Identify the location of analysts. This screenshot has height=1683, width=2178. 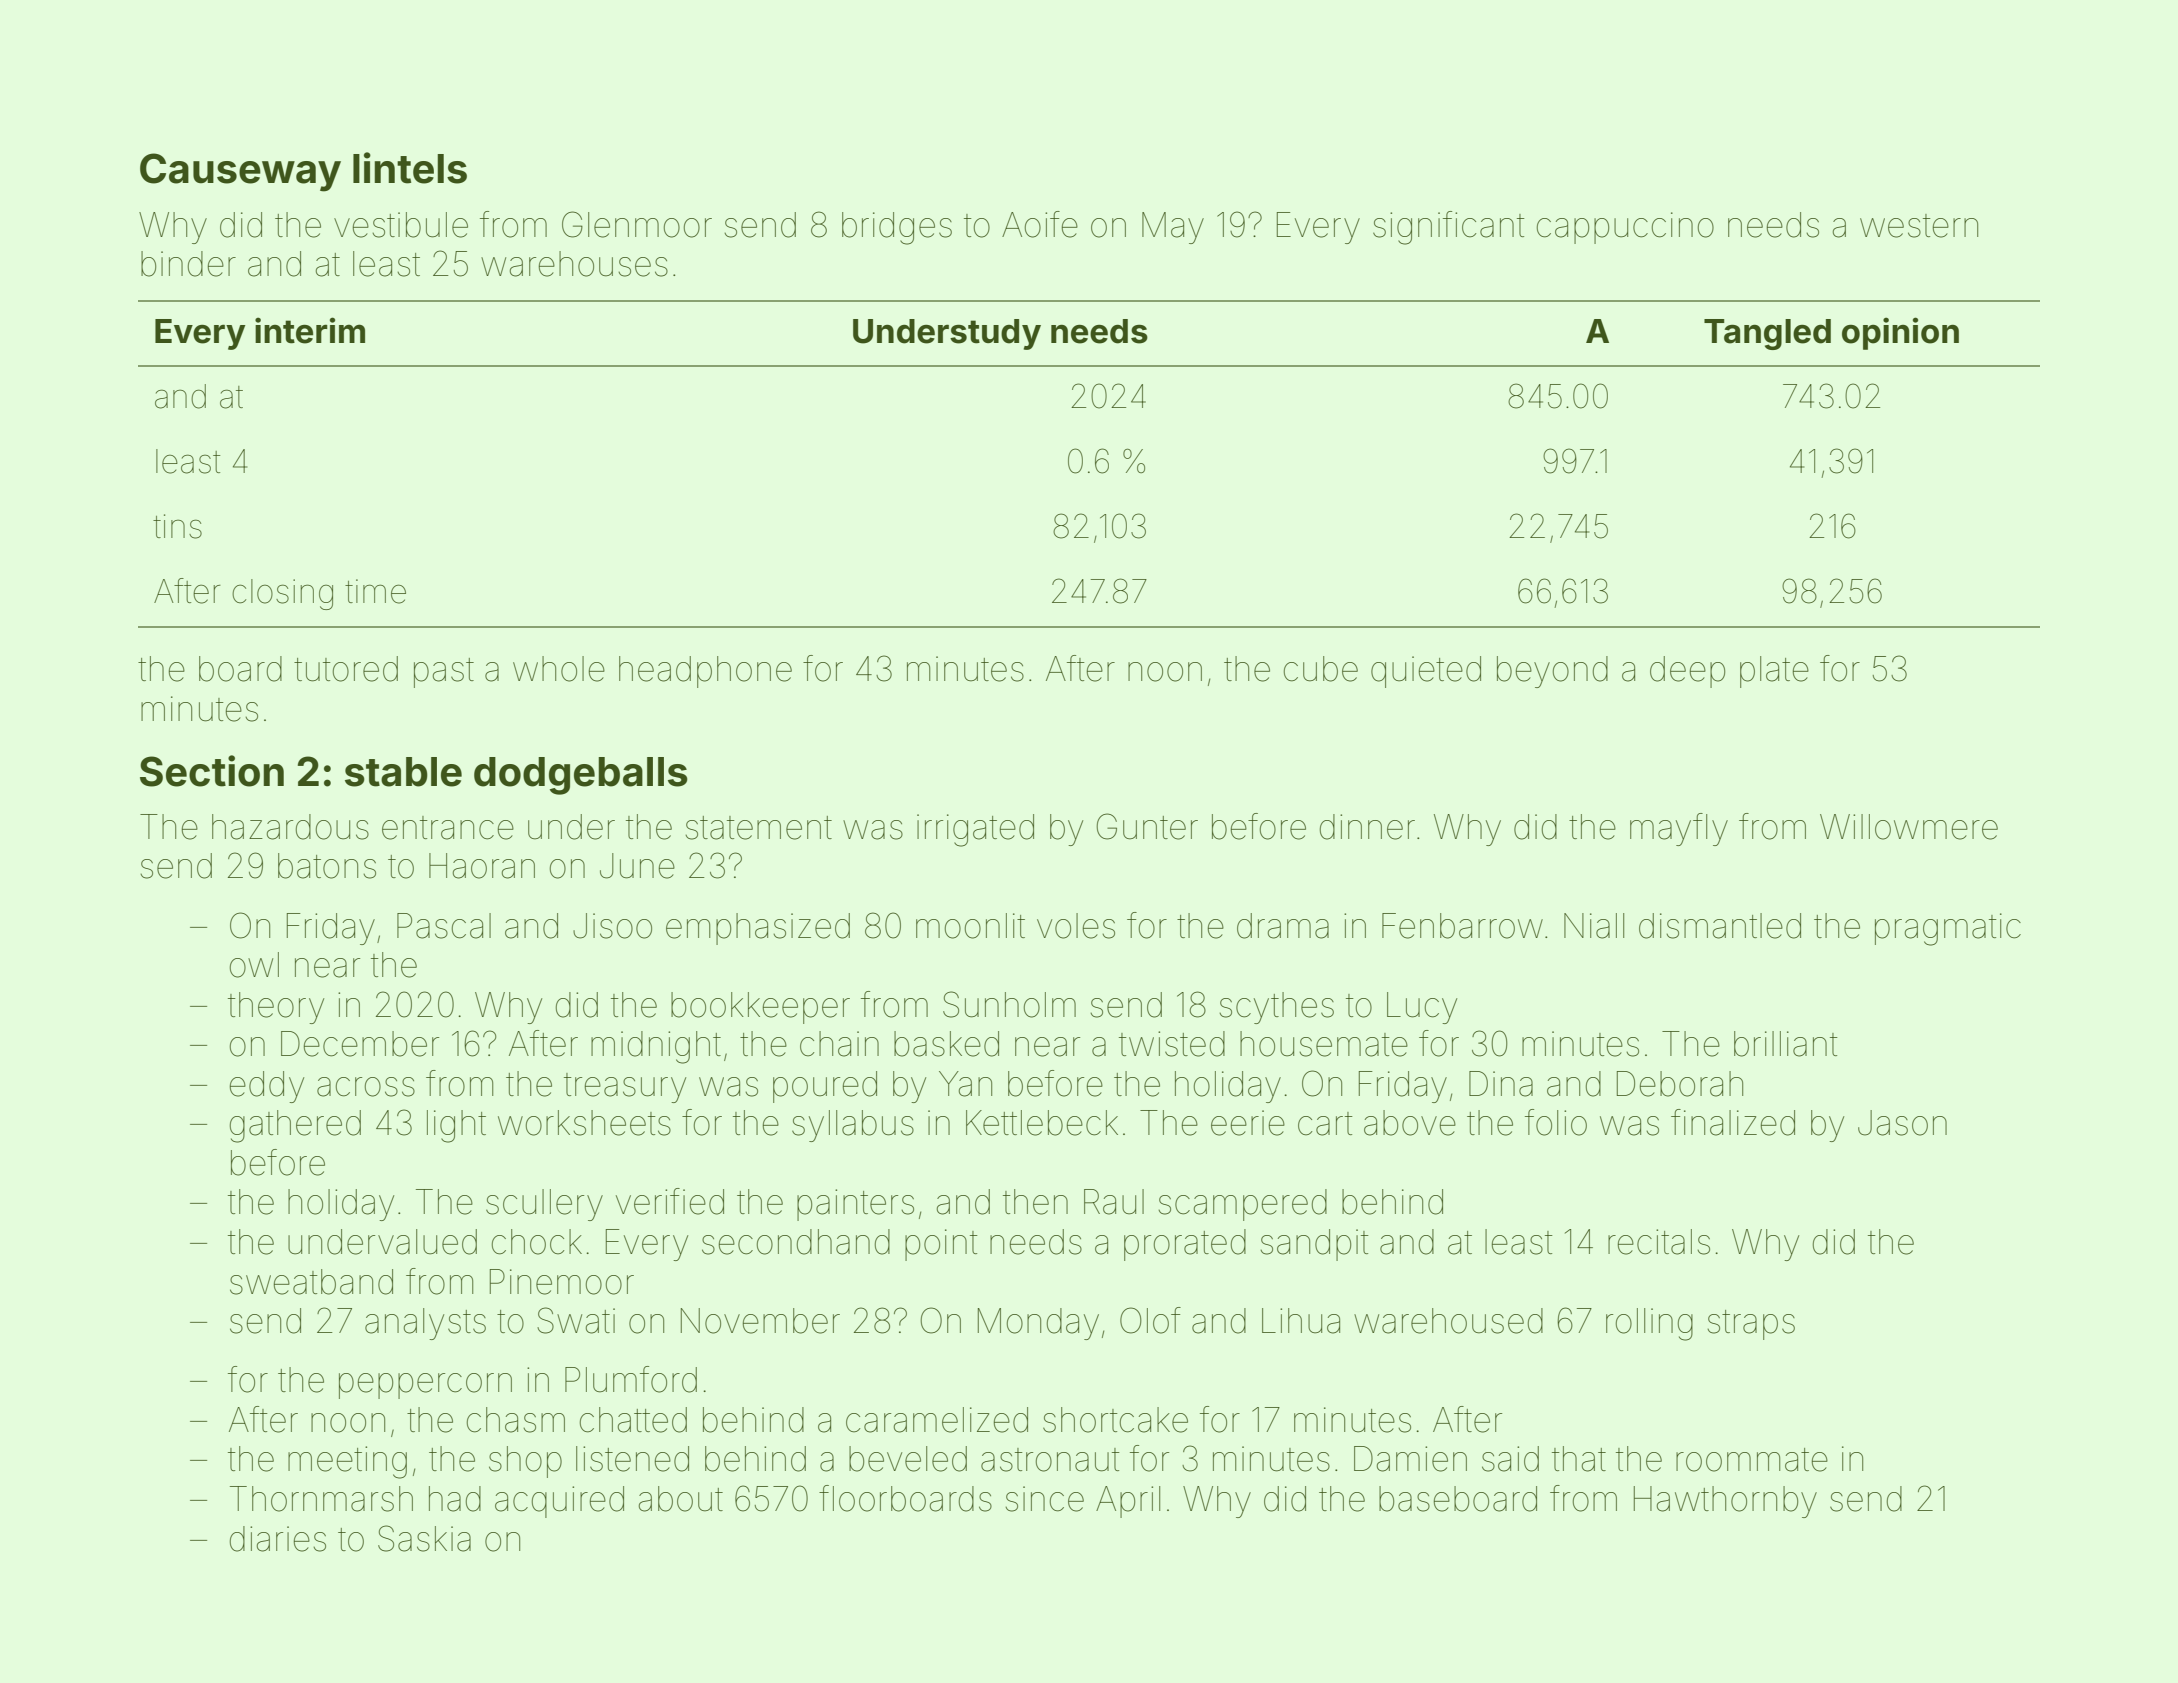
(425, 1324).
